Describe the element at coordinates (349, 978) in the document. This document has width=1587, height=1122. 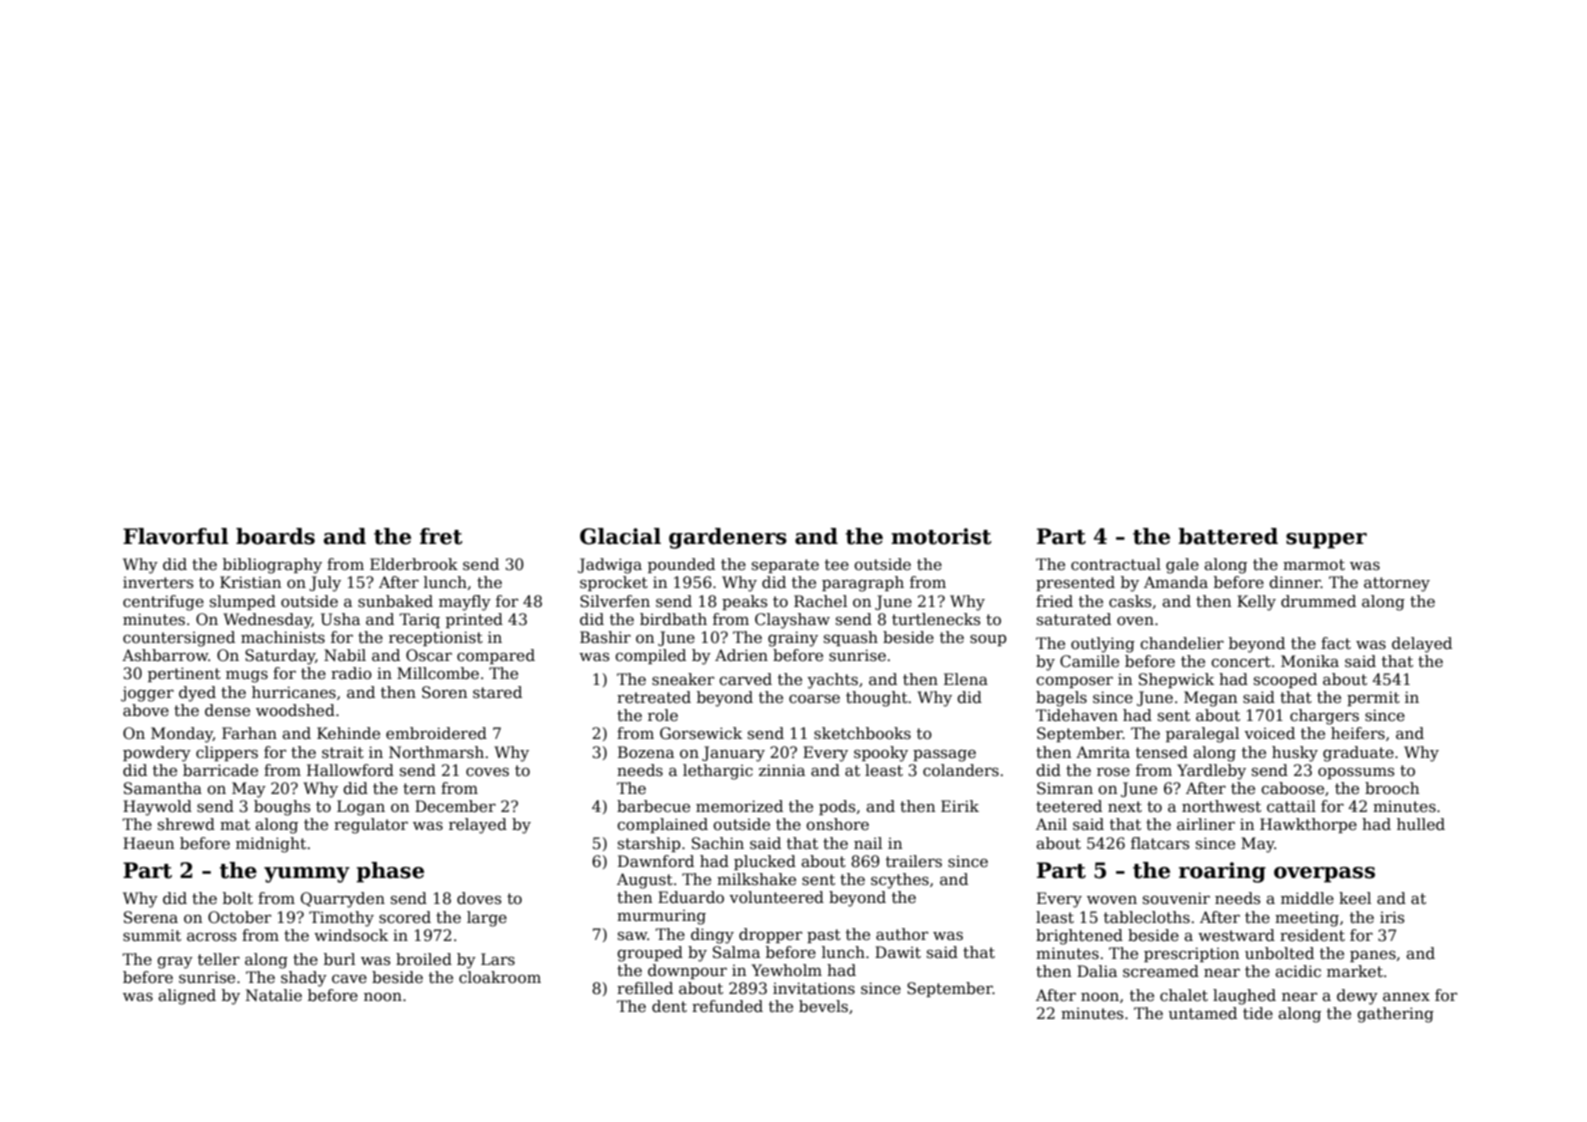
I see `cave` at that location.
